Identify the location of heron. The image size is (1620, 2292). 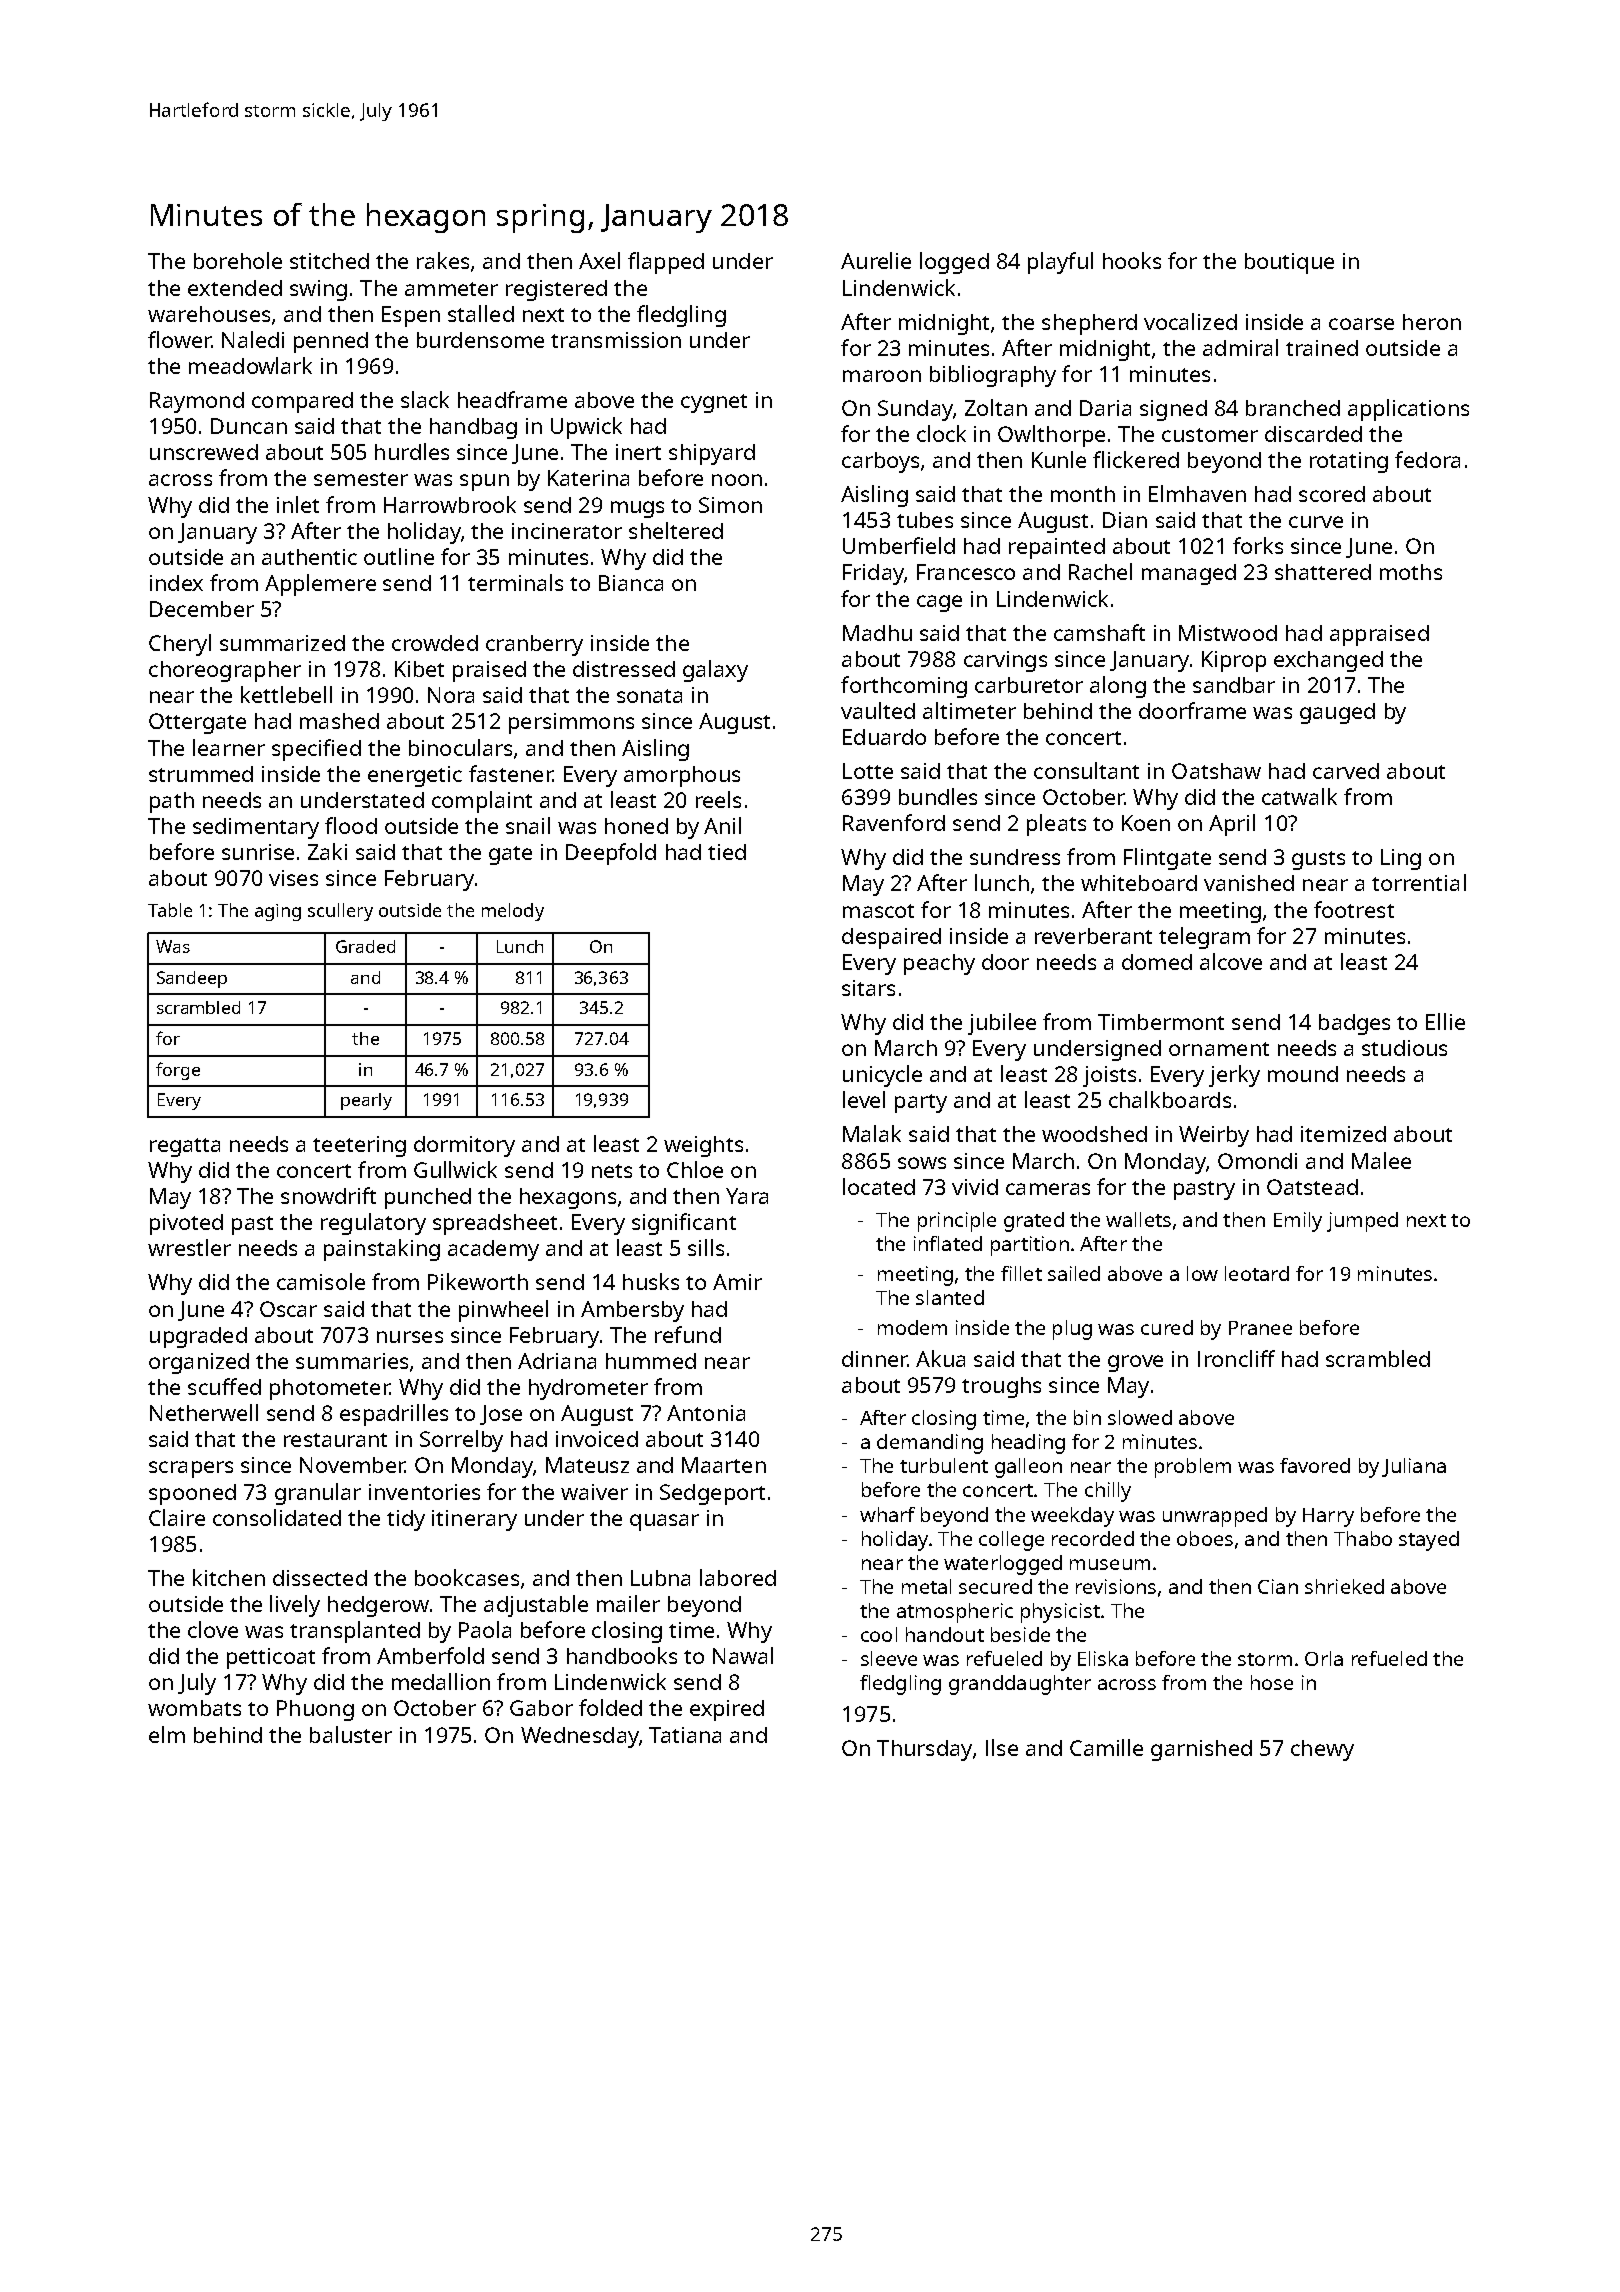
(1432, 322).
